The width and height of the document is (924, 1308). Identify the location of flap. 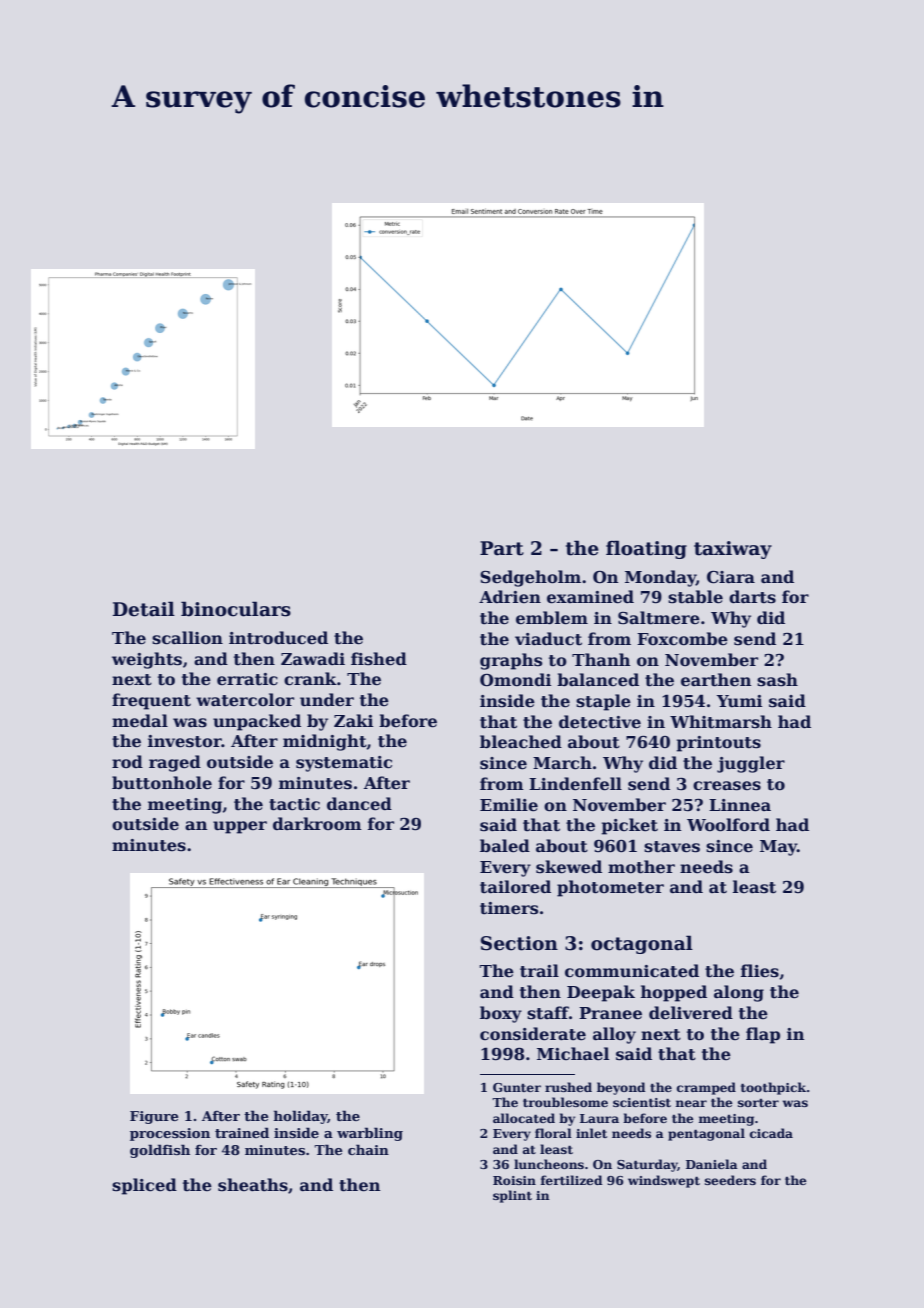
(763, 1035).
